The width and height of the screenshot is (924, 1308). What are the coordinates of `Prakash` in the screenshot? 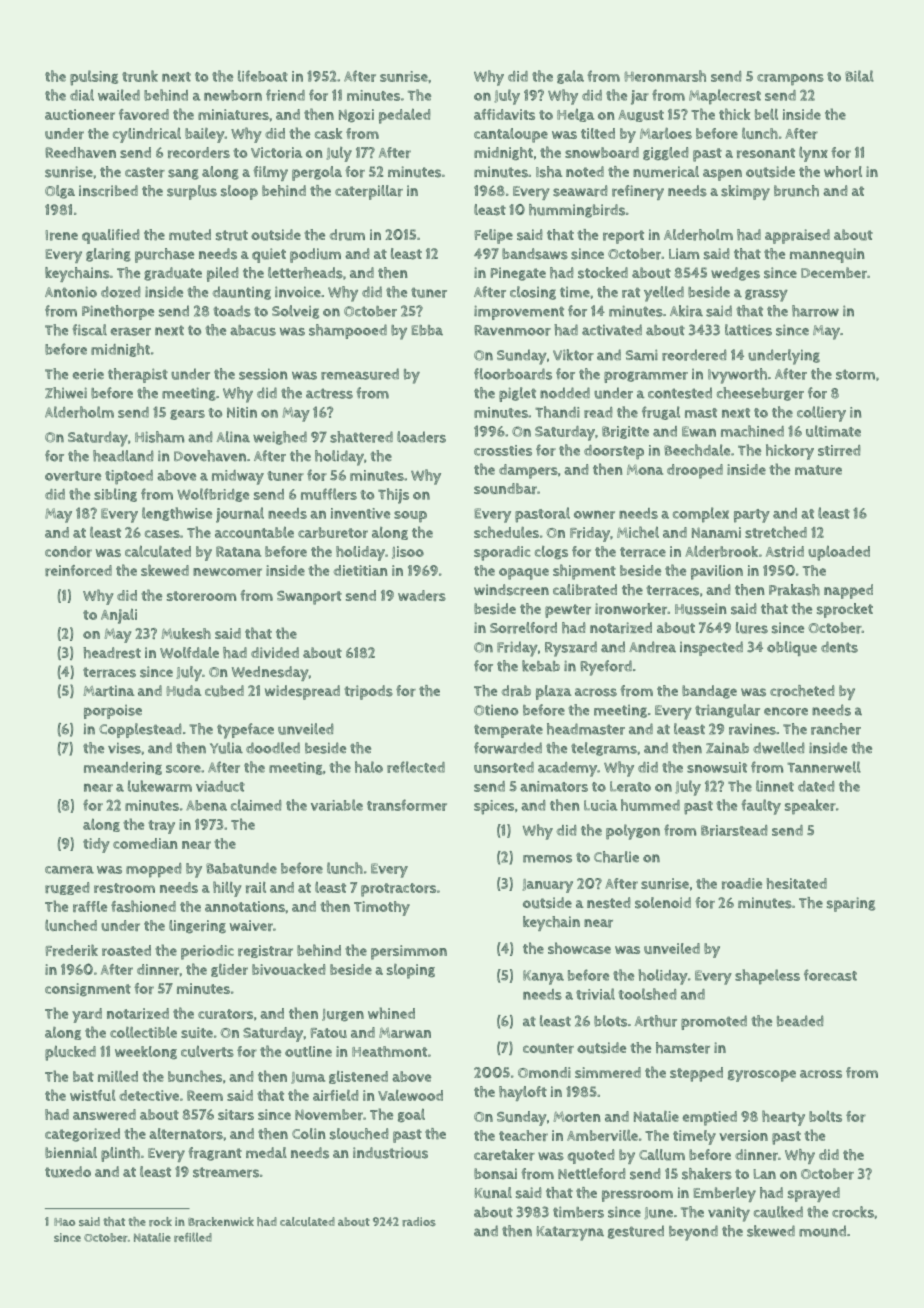 It's located at (794, 590).
